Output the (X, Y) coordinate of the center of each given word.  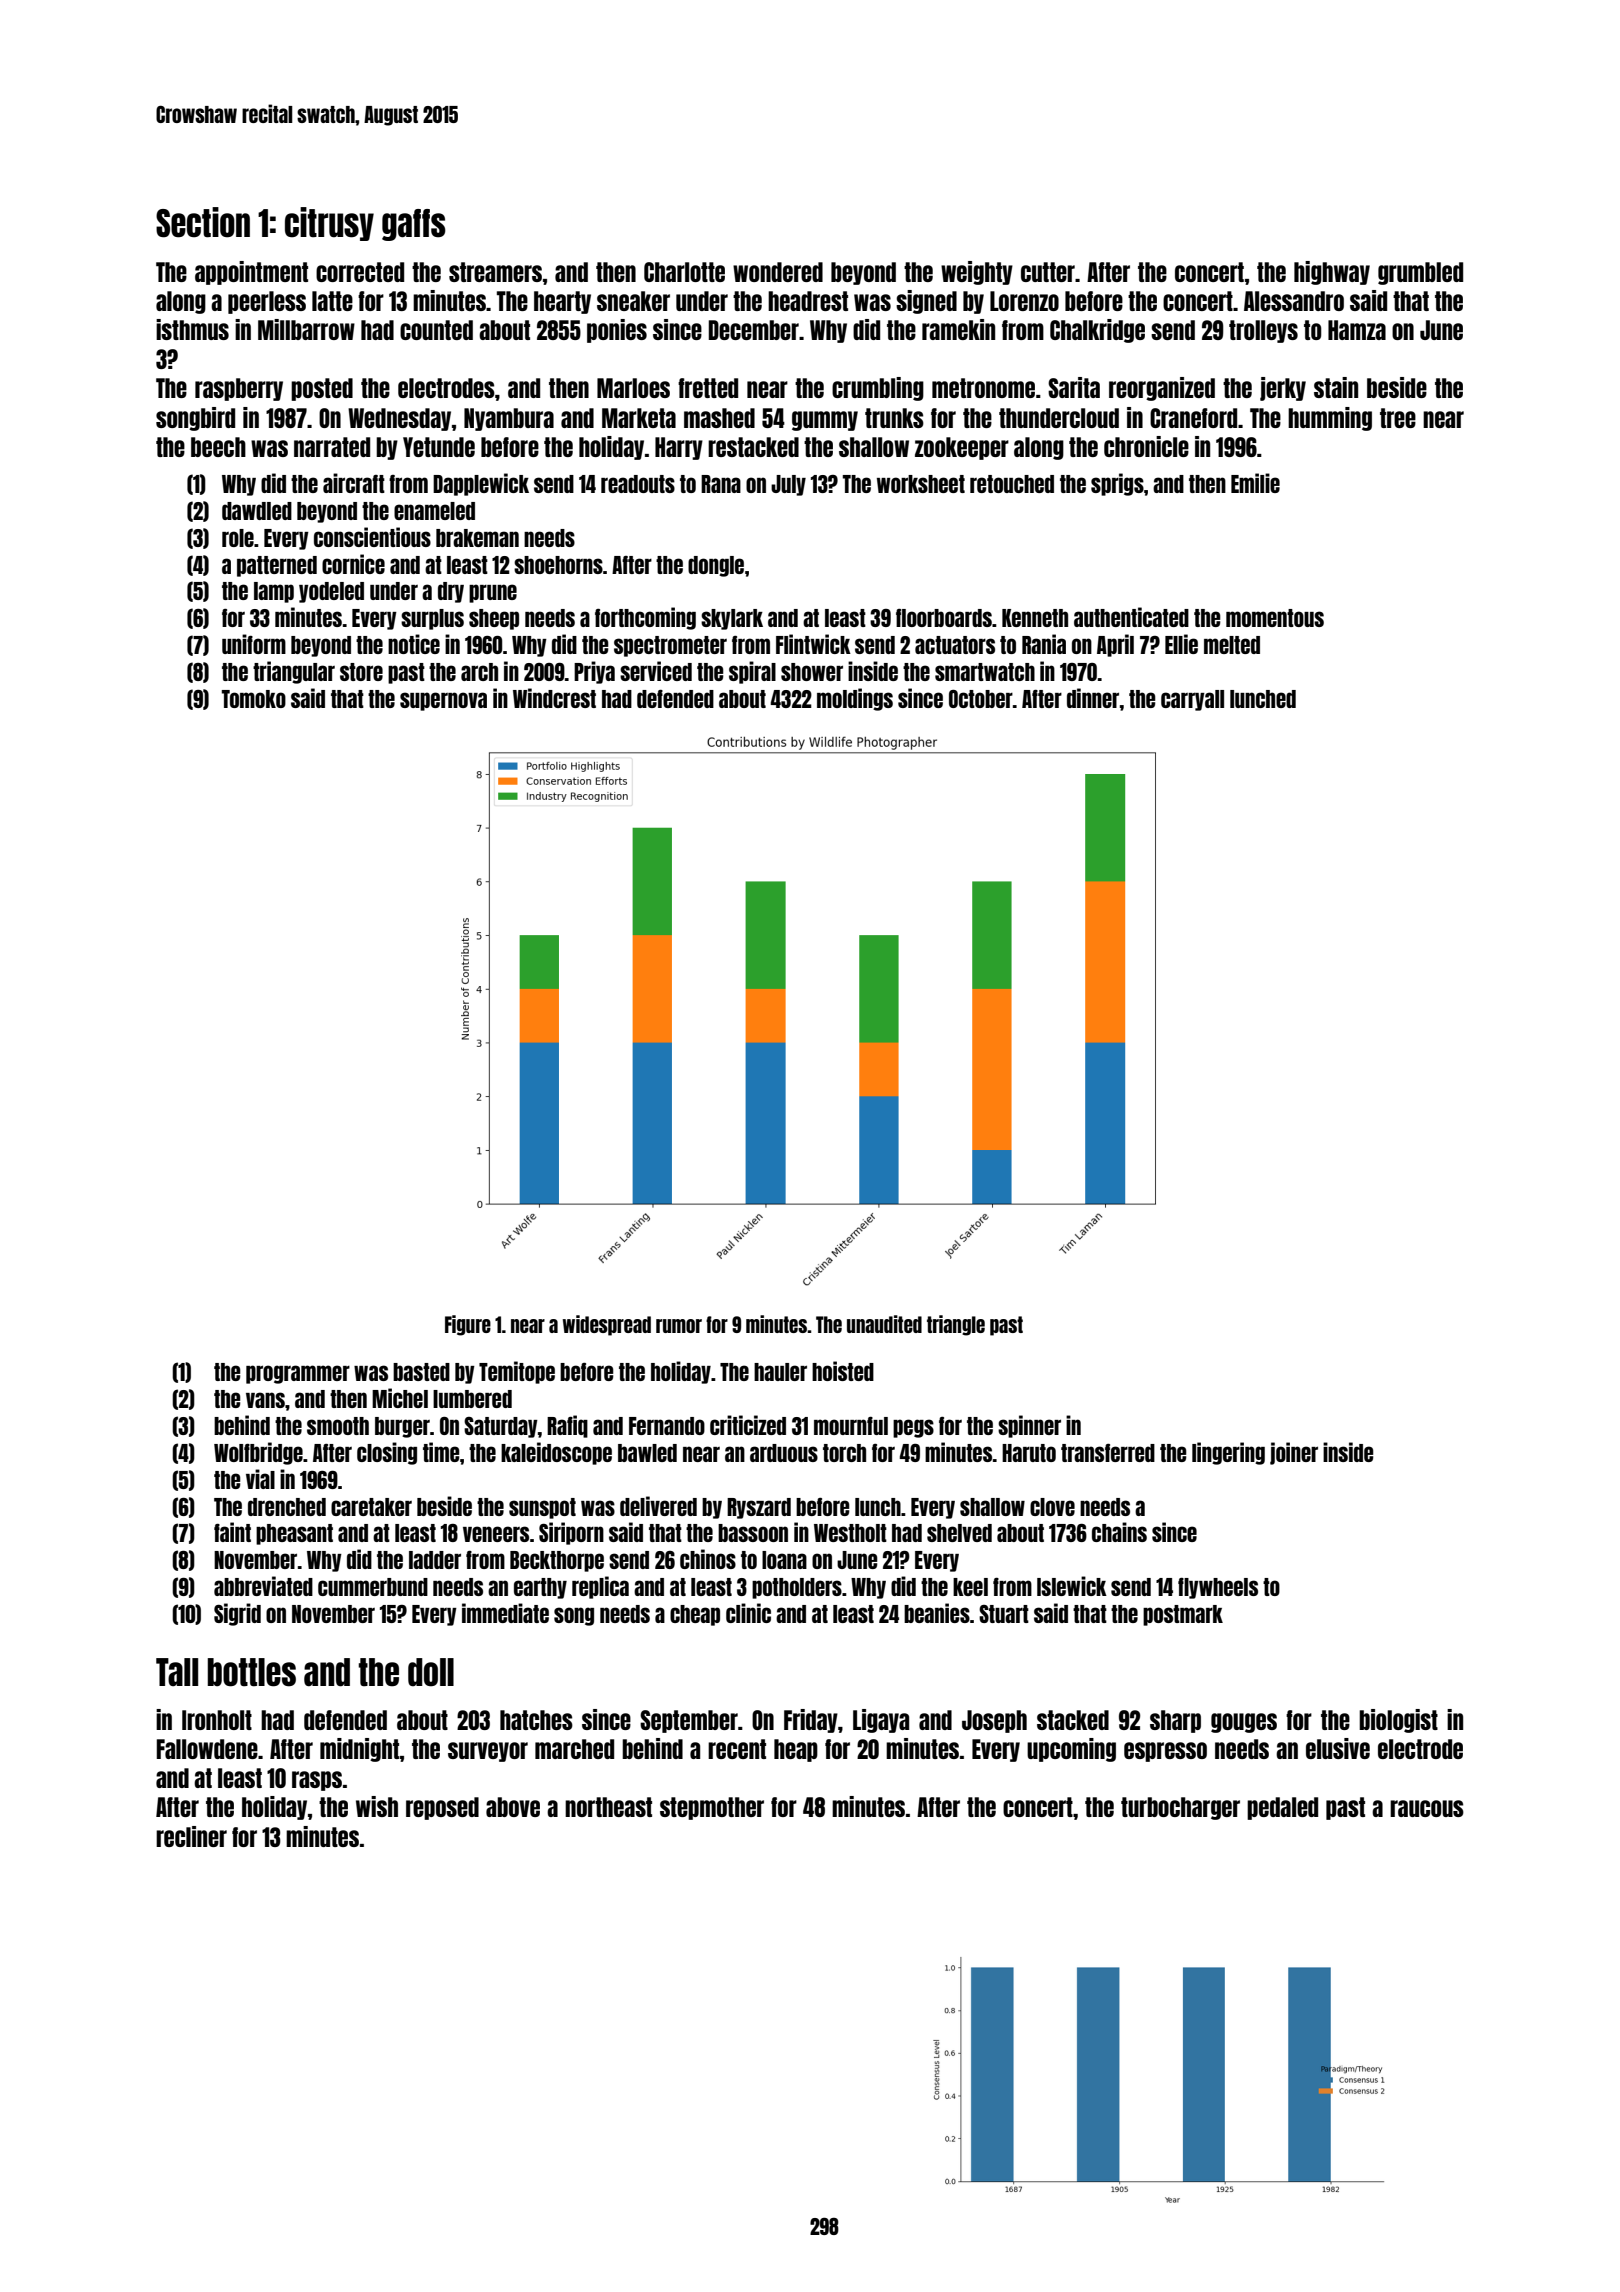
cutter (1048, 272)
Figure (468, 1325)
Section (203, 222)
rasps (317, 1781)
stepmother (712, 1808)
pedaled (1282, 1808)
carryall (1192, 700)
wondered (778, 272)
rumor (679, 1326)
